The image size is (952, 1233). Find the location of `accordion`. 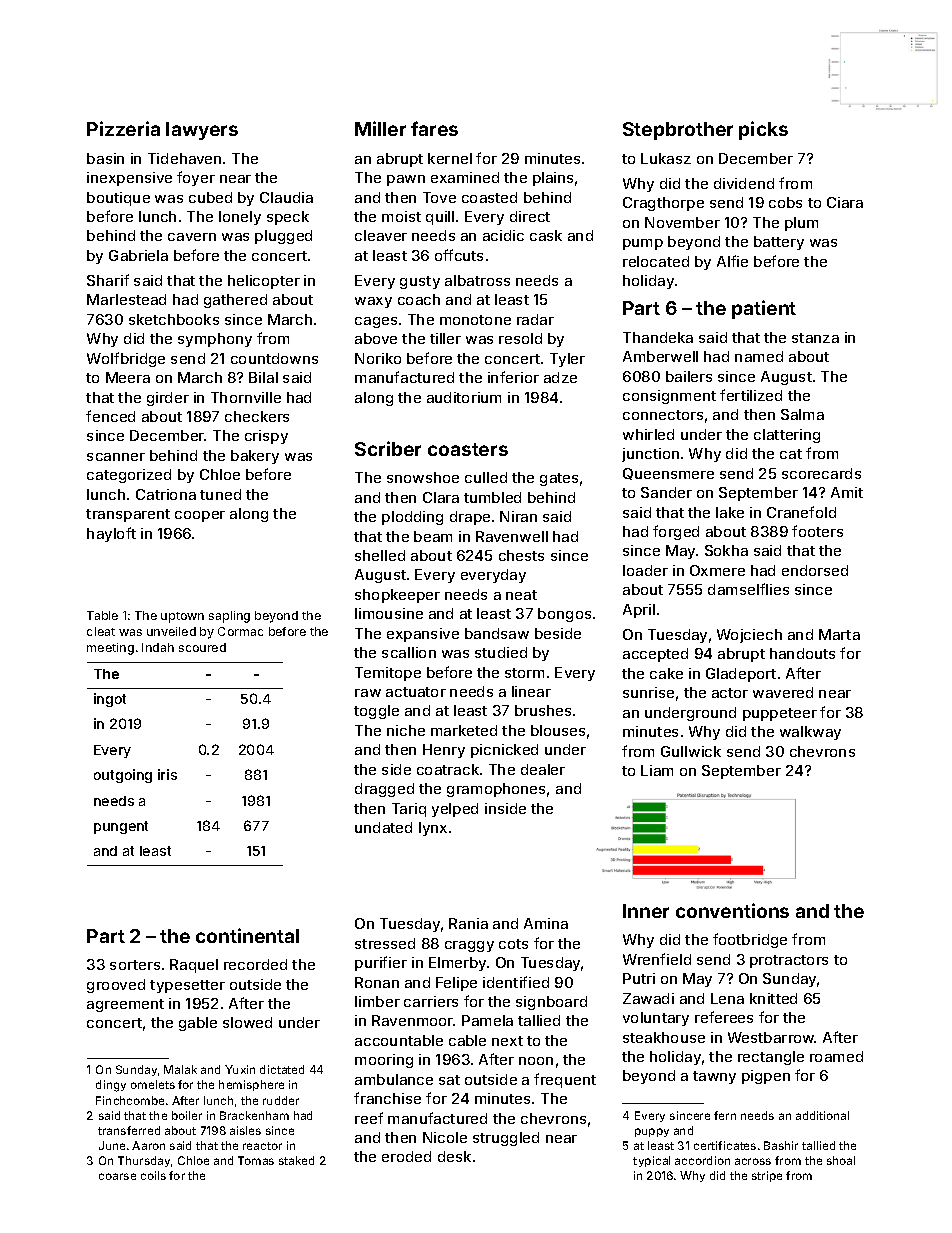

accordion is located at coordinates (702, 1160).
